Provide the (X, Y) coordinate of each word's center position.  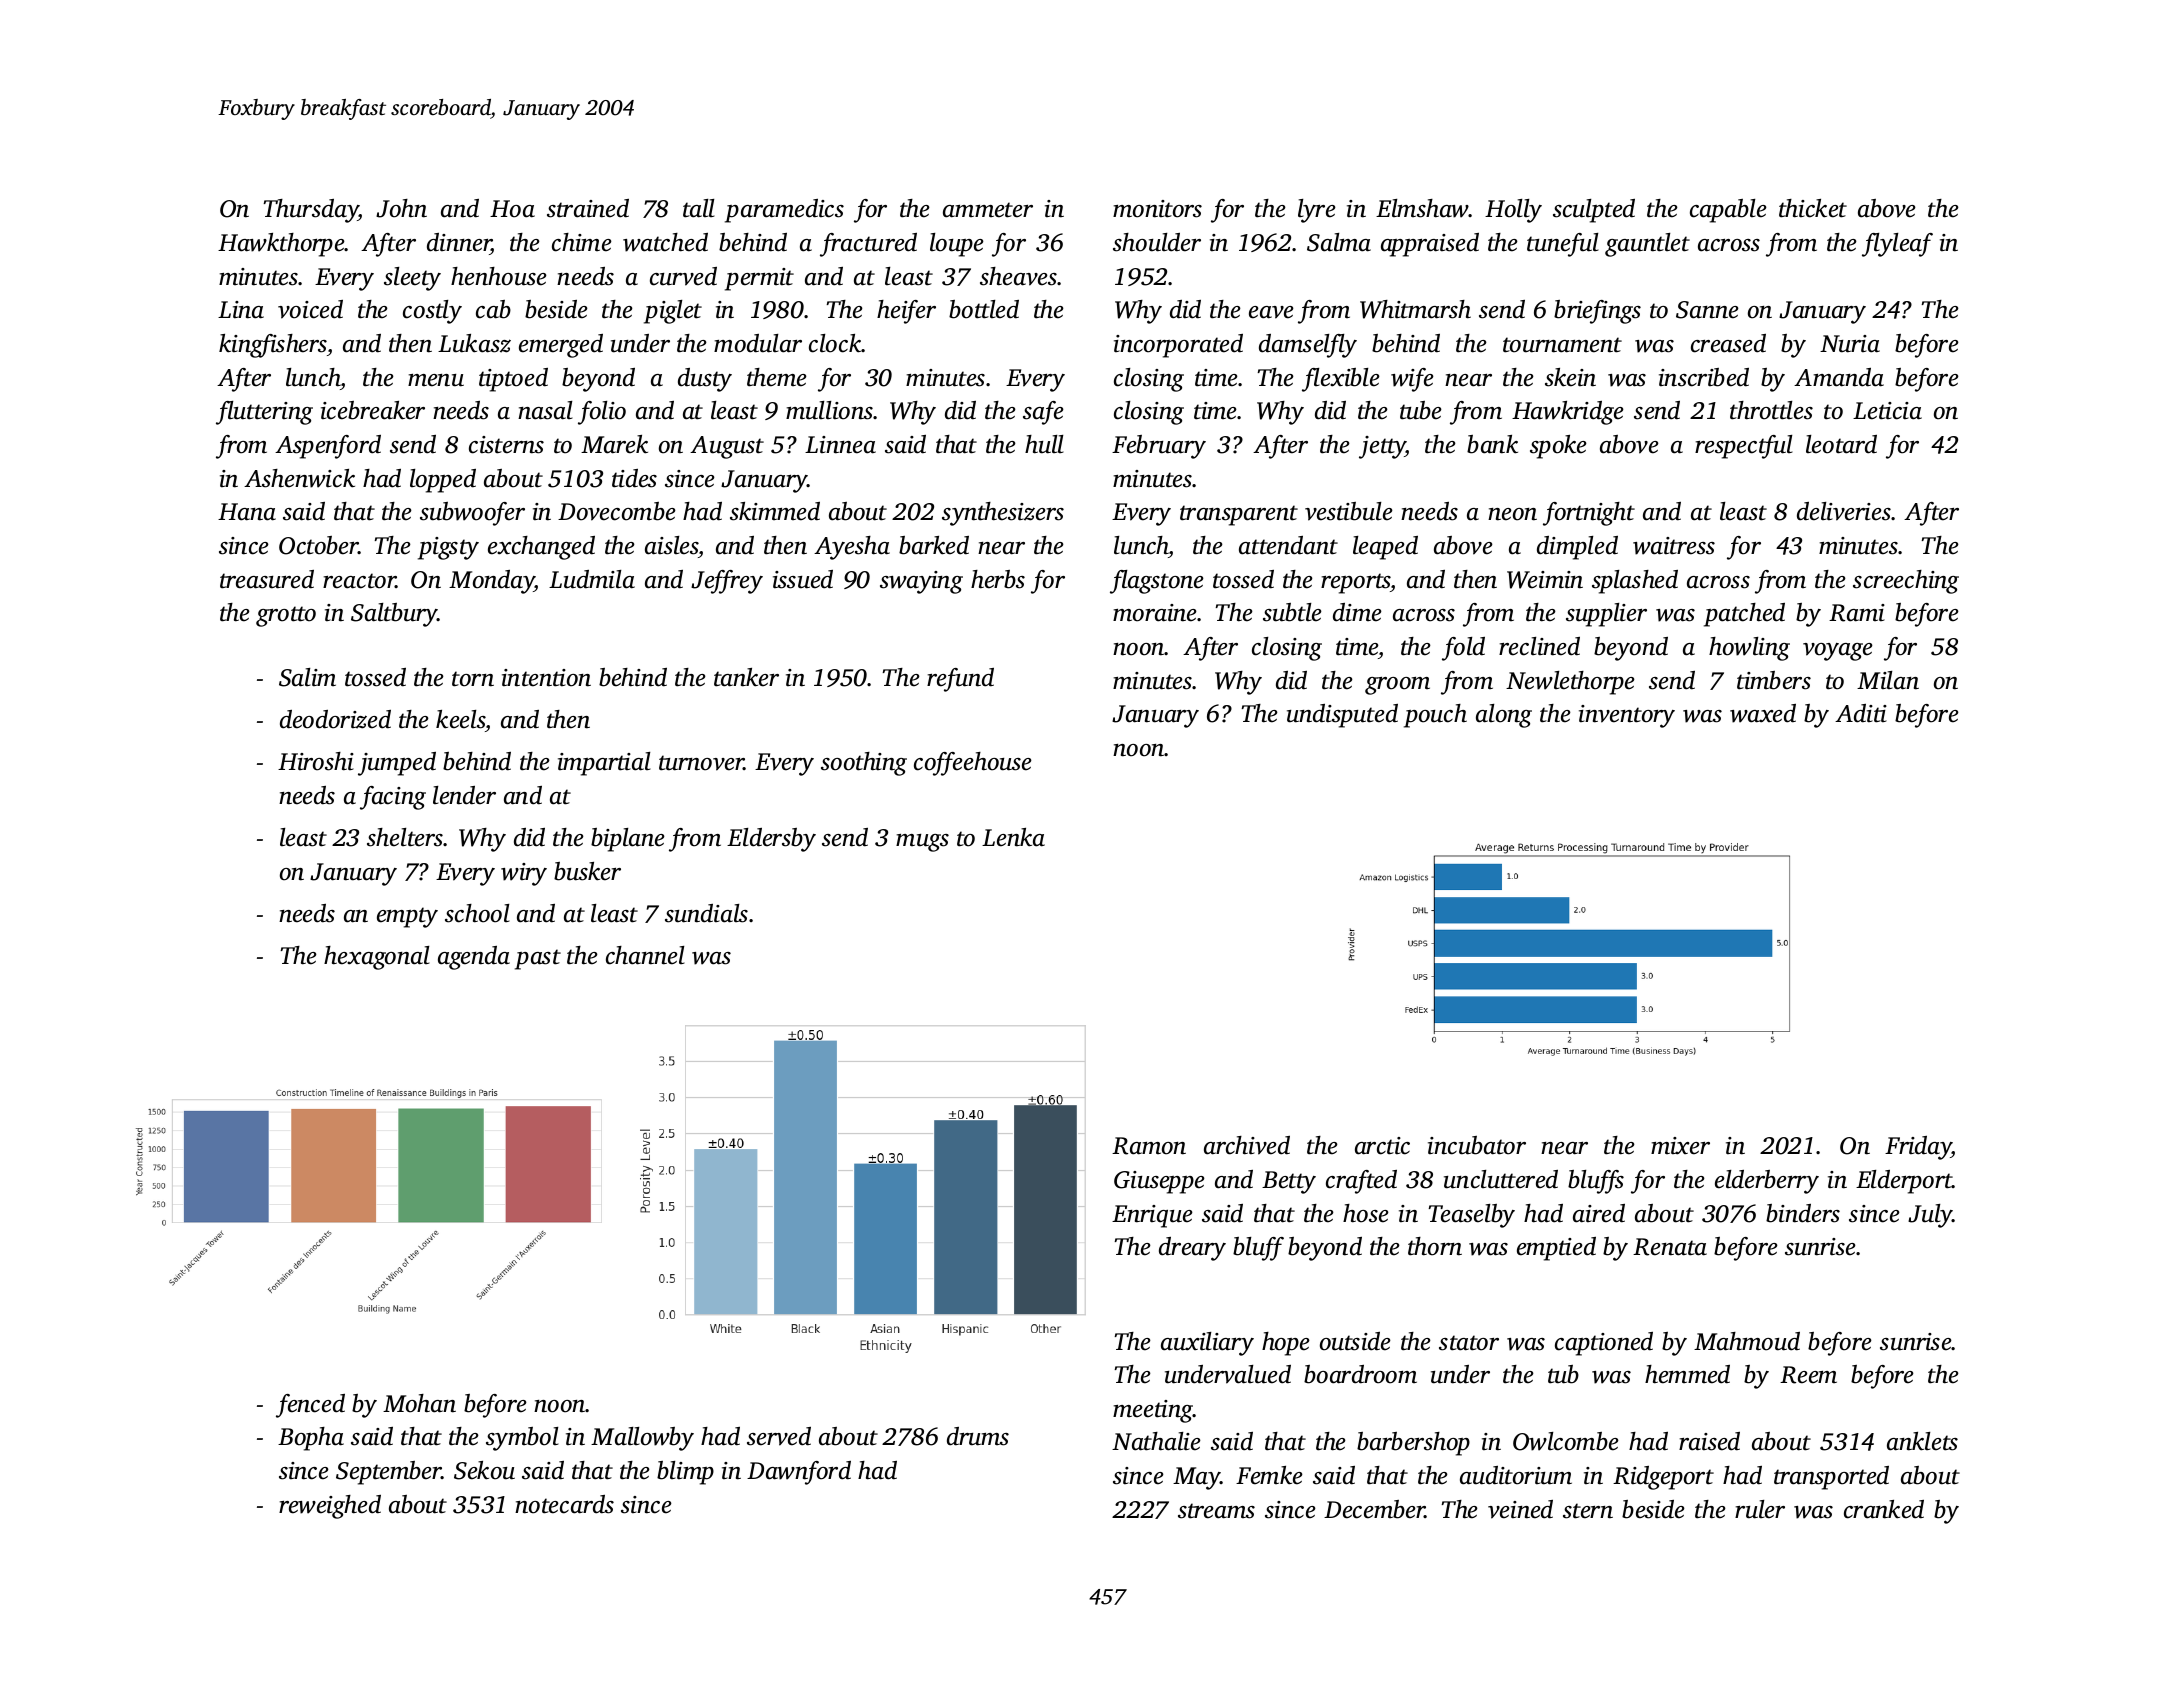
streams (1216, 1511)
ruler (1760, 1509)
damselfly (1308, 346)
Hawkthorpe (281, 245)
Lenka (1013, 837)
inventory (1627, 716)
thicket (1813, 208)
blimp (685, 1473)
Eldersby (771, 840)
